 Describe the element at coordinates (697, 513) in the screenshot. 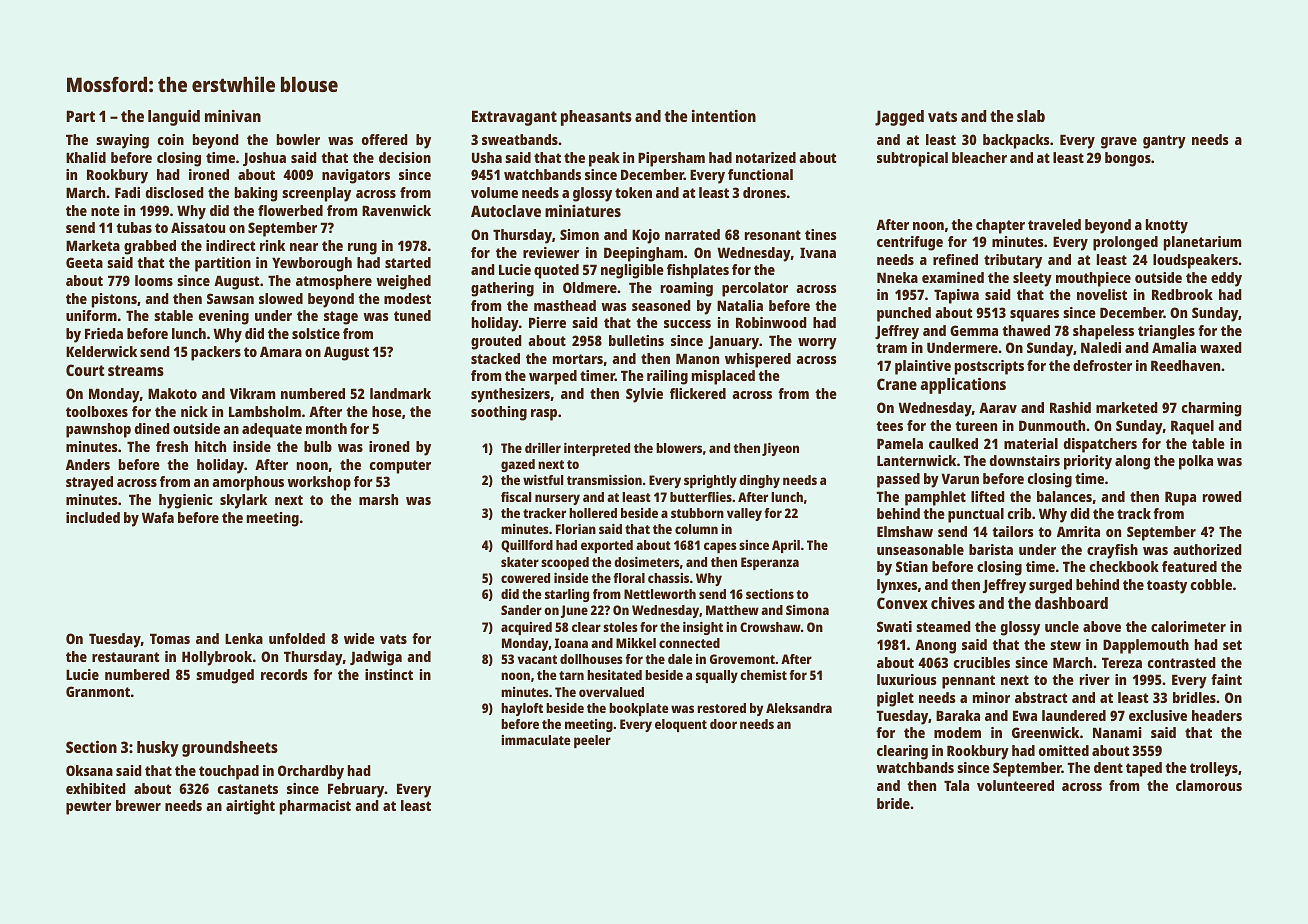

I see `stubborn` at that location.
